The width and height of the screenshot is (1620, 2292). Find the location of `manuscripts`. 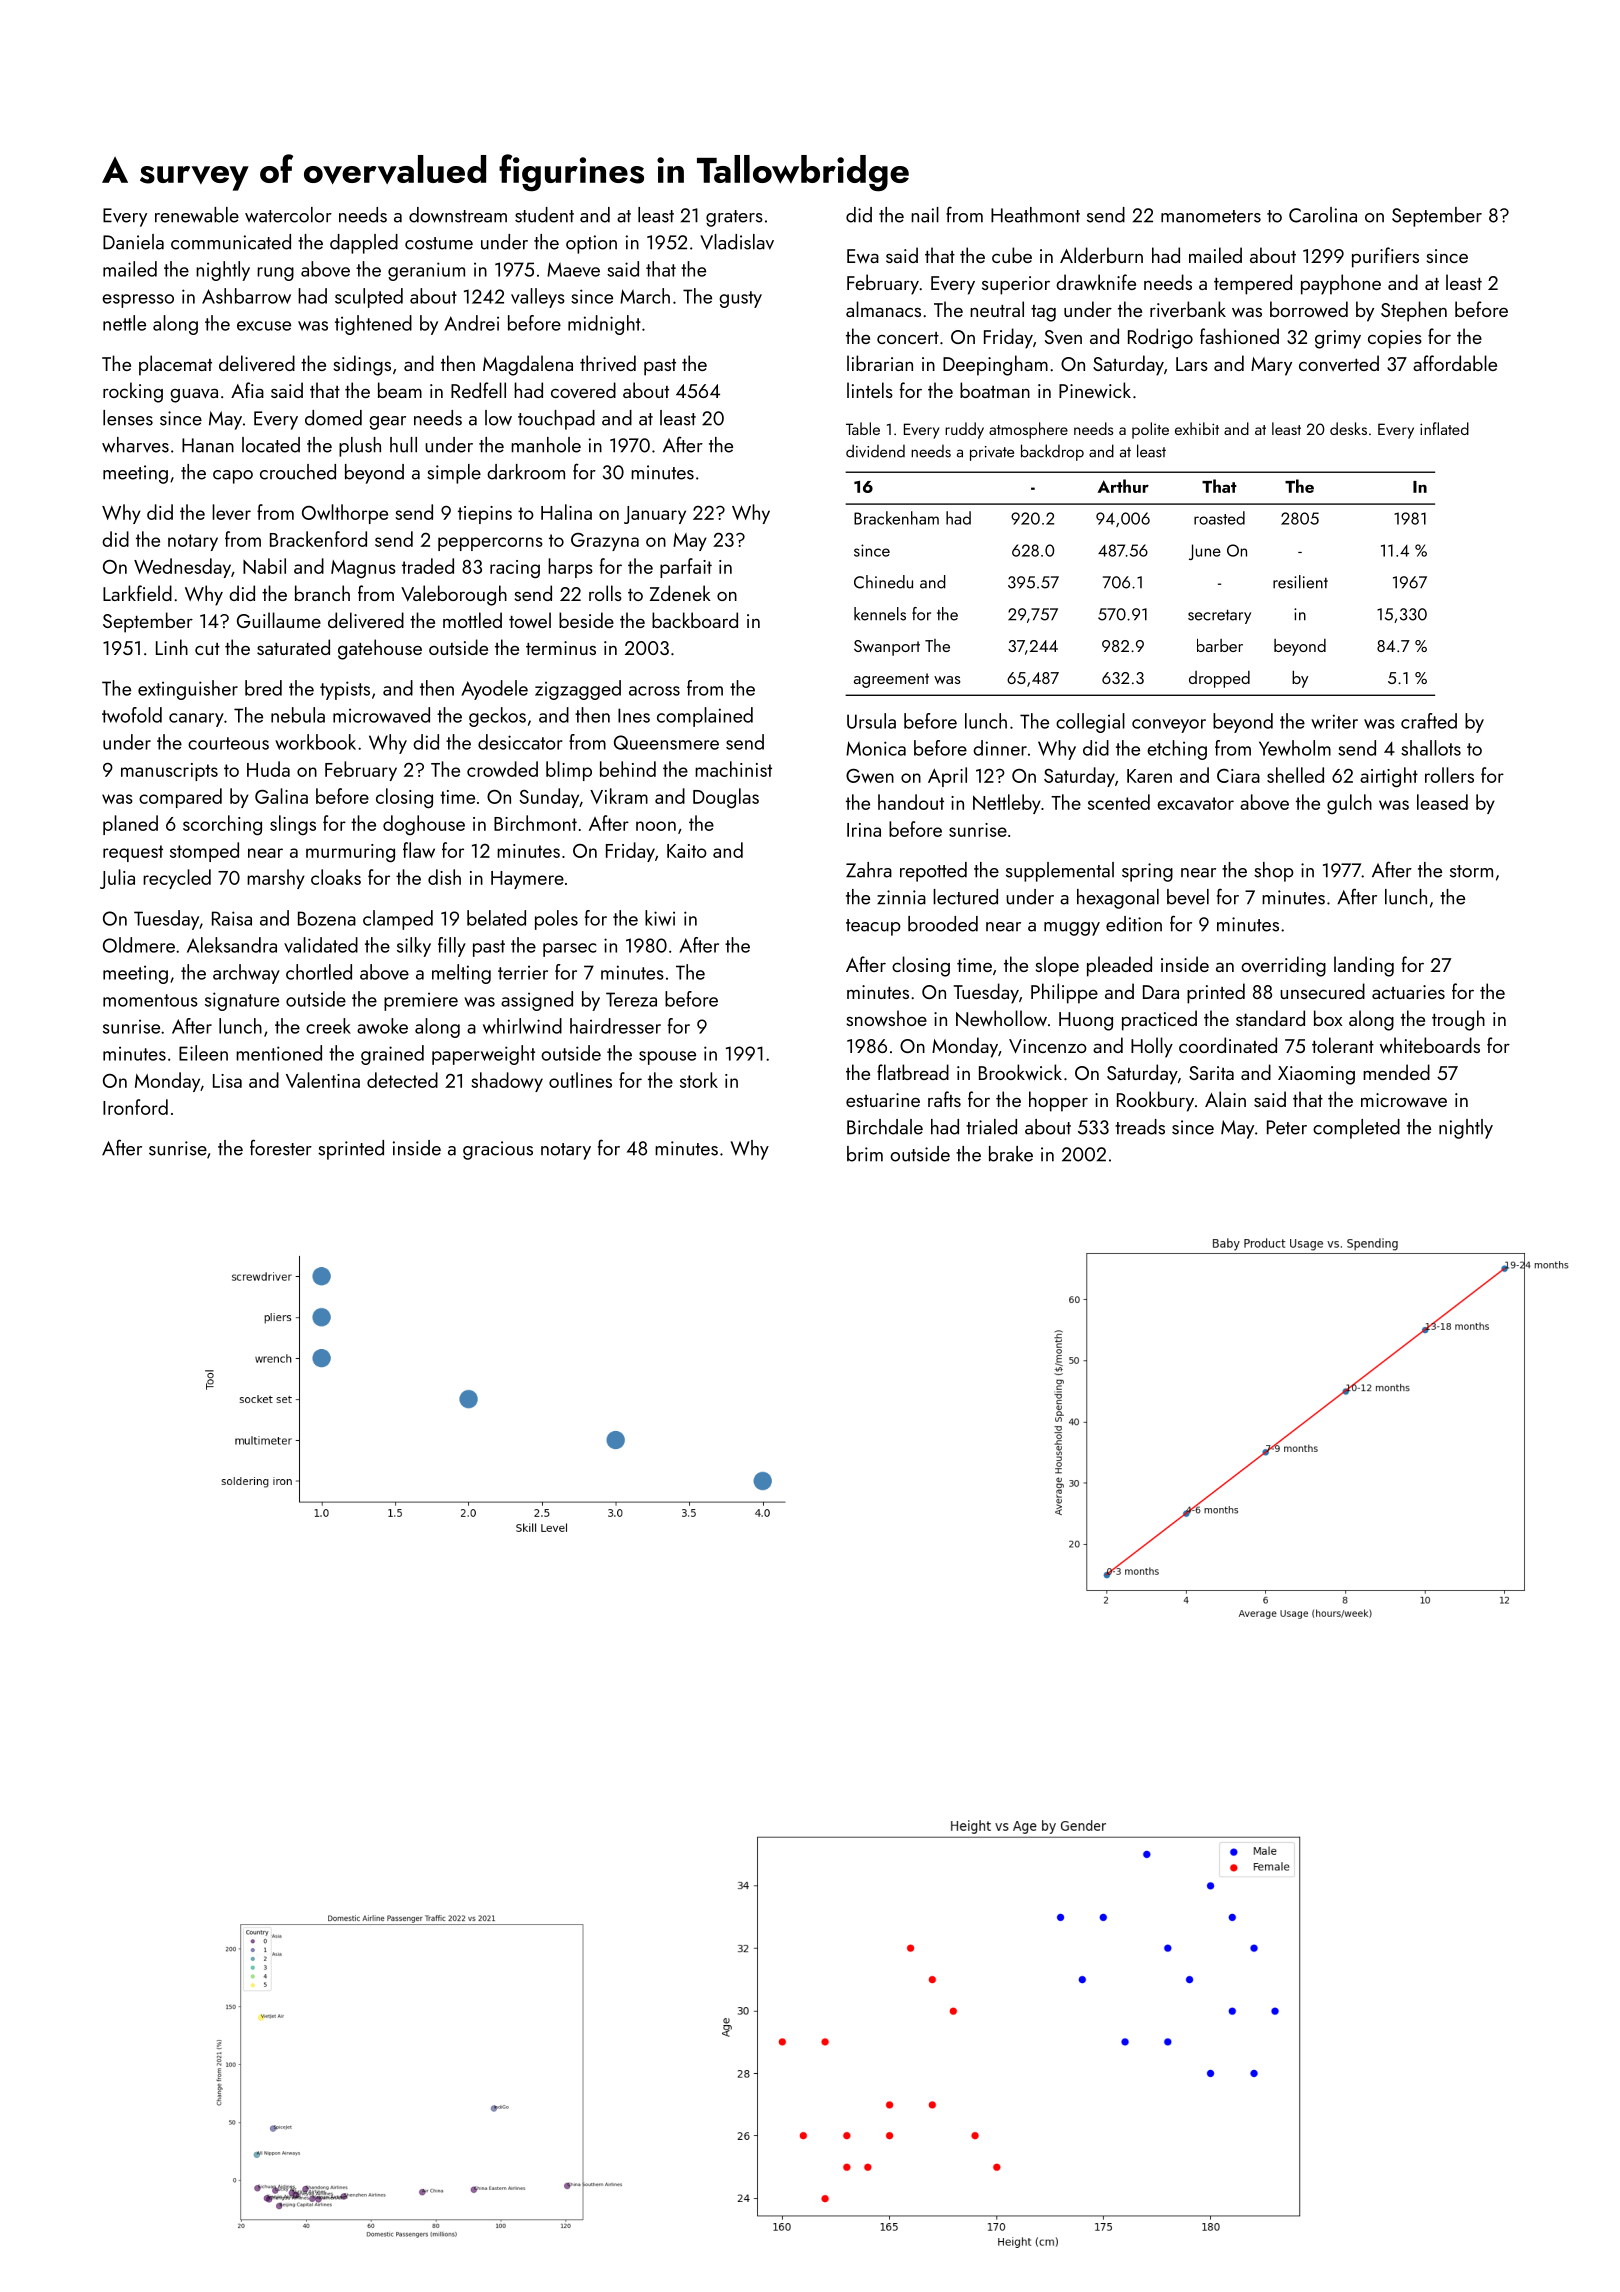

manuscripts is located at coordinates (169, 772).
